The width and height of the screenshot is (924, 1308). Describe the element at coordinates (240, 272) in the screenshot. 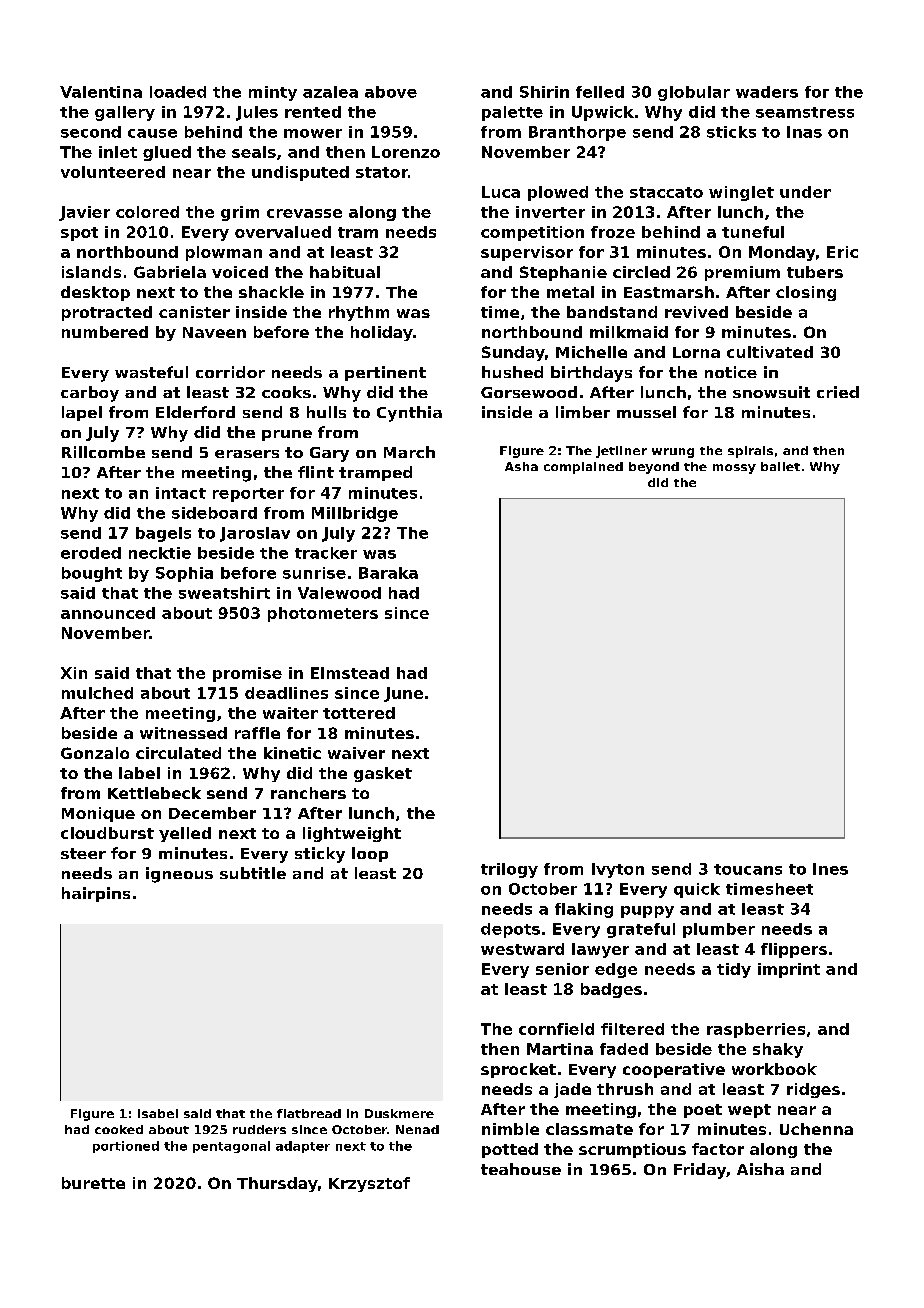

I see `voiced` at that location.
